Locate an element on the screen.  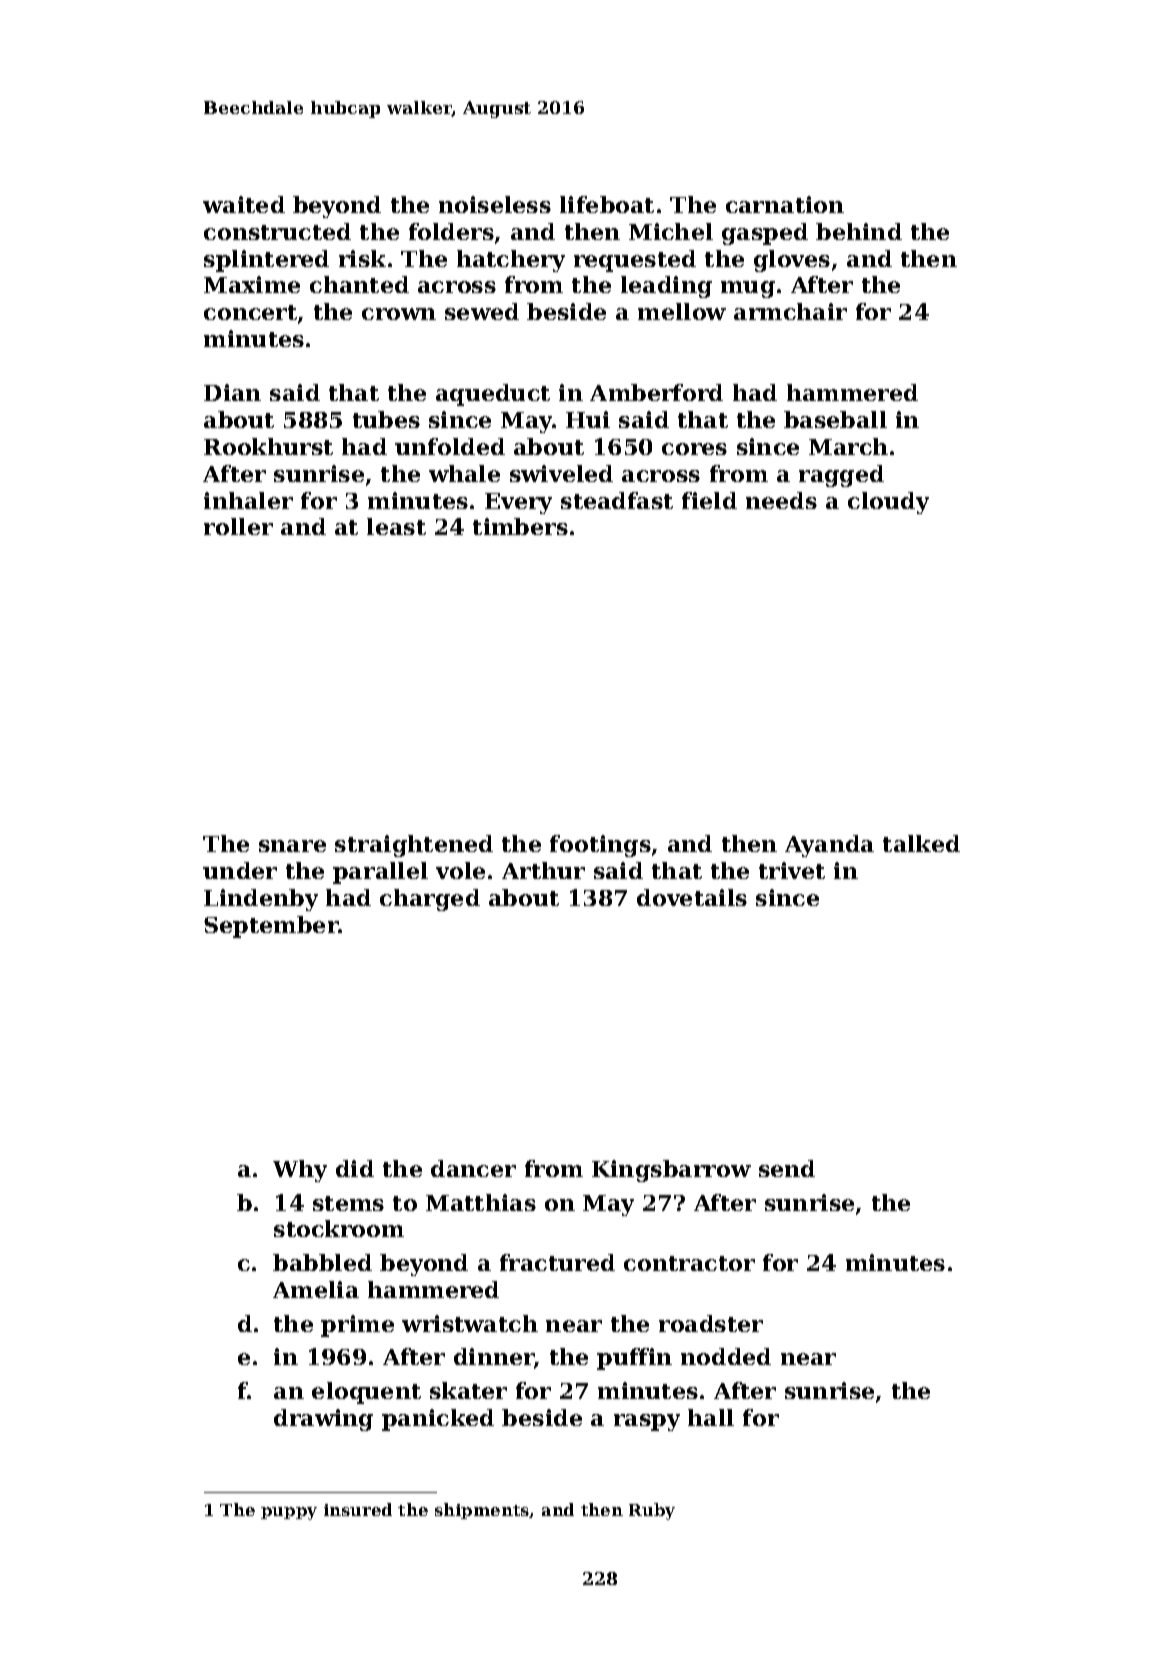
straightened is located at coordinates (414, 846).
